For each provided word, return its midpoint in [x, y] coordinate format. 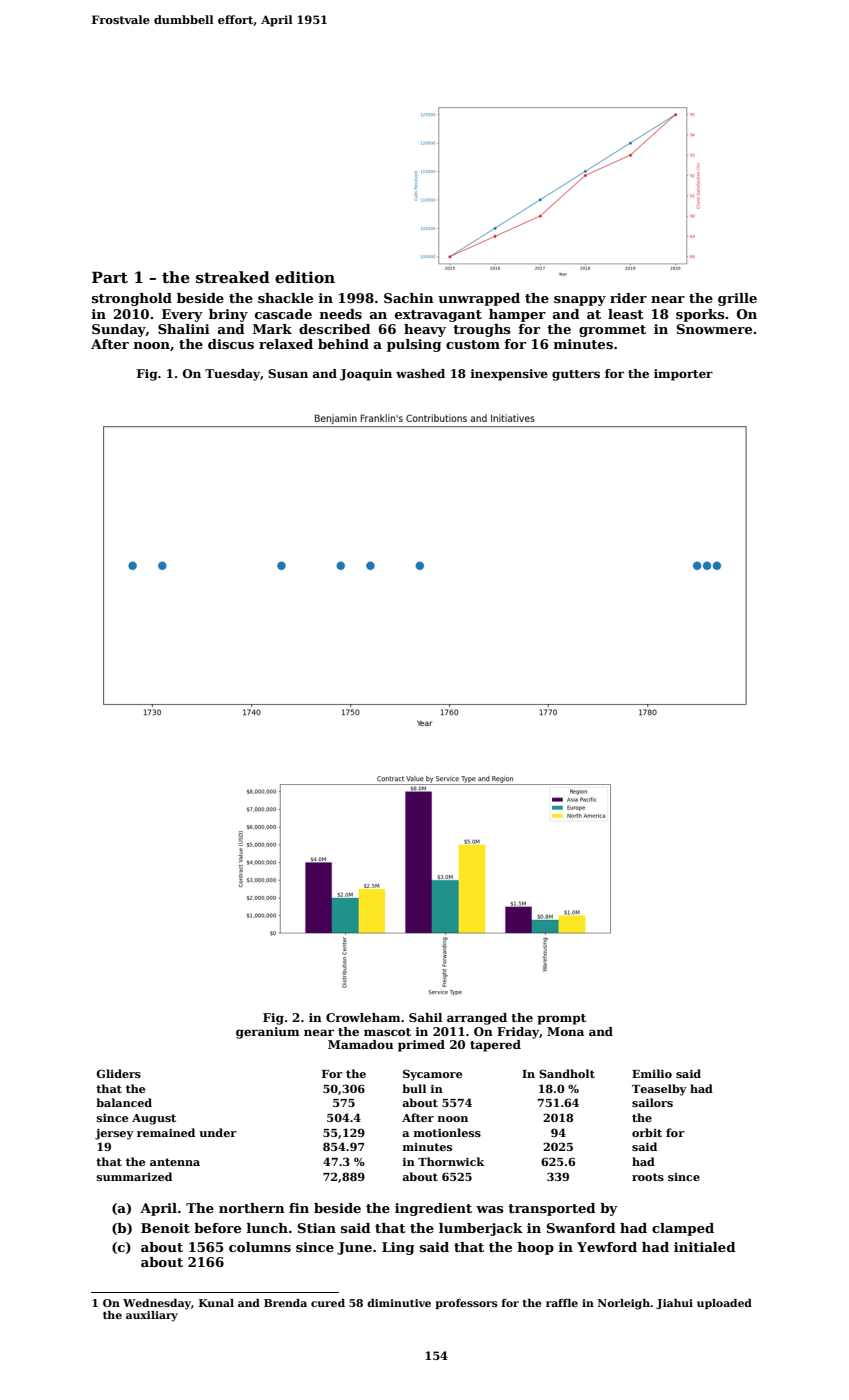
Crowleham [363, 1017]
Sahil [425, 1017]
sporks [700, 315]
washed [420, 373]
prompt [561, 1019]
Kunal [216, 1303]
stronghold [132, 299]
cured [328, 1303]
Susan [288, 373]
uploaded [724, 1304]
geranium [268, 1033]
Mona [565, 1031]
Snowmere [714, 329]
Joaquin [366, 375]
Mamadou [360, 1044]
